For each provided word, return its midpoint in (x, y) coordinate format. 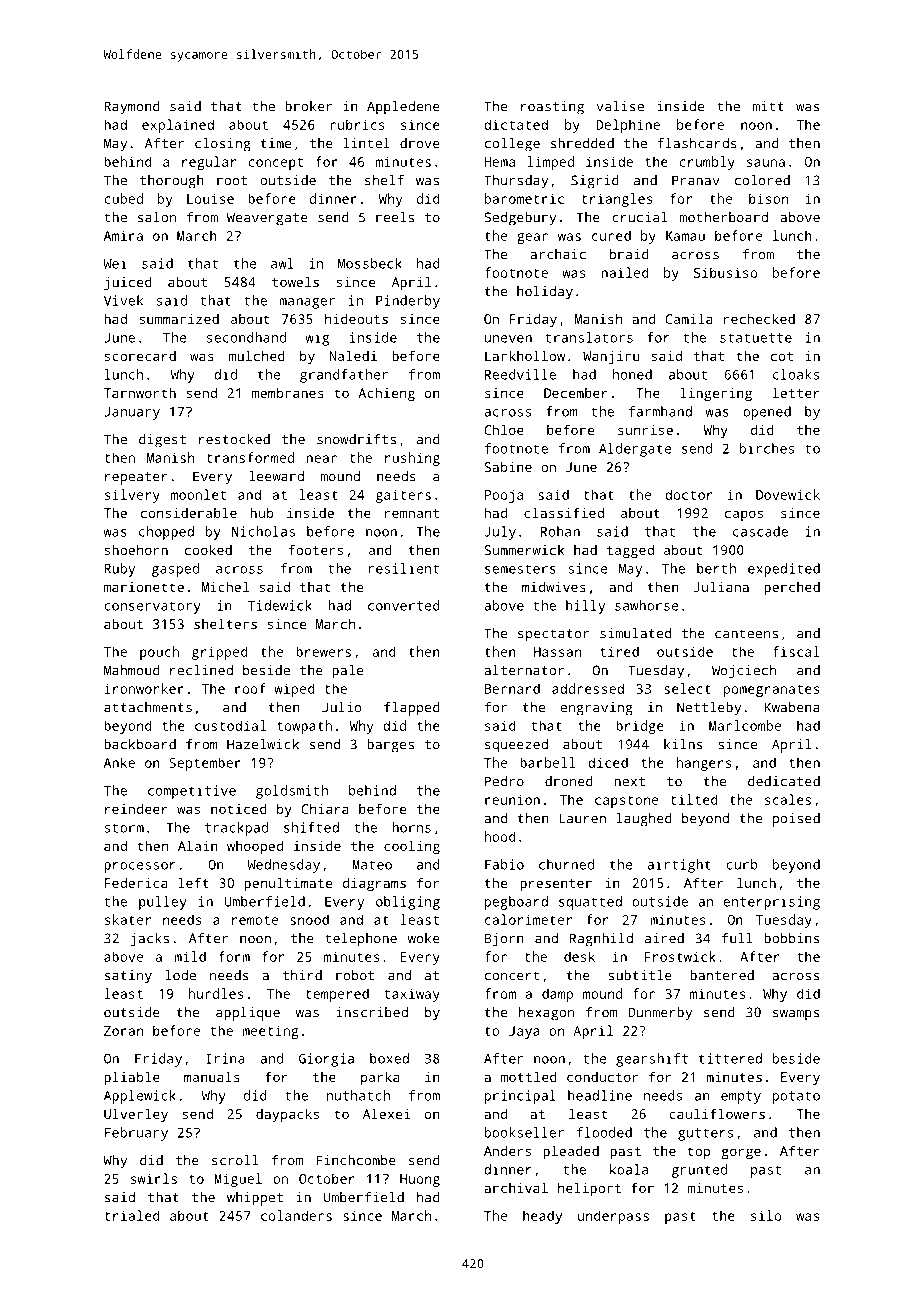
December (576, 393)
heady (542, 1217)
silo (766, 1215)
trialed (132, 1215)
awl (282, 263)
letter (796, 392)
